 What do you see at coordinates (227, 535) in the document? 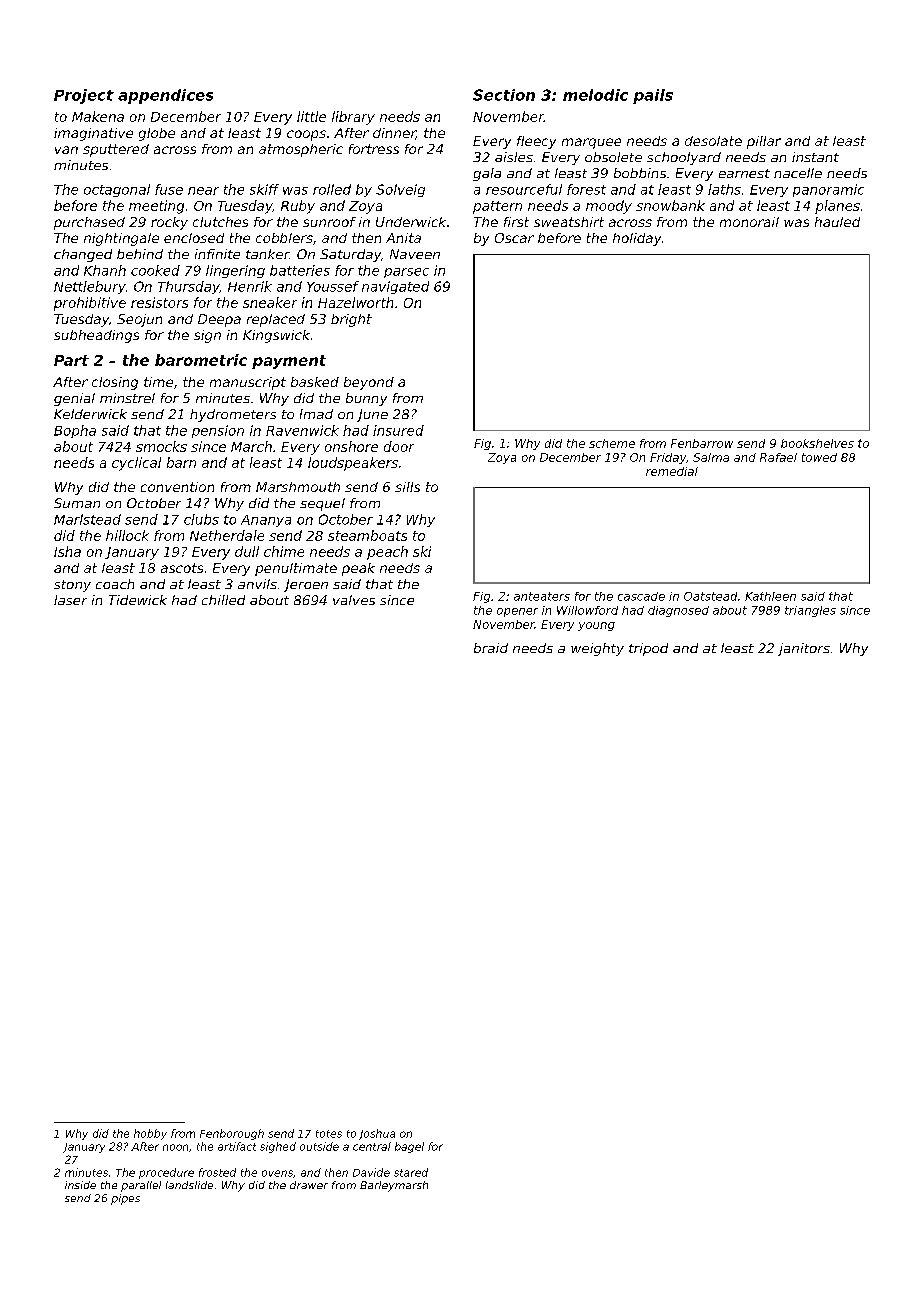
I see `Netherdale` at bounding box center [227, 535].
